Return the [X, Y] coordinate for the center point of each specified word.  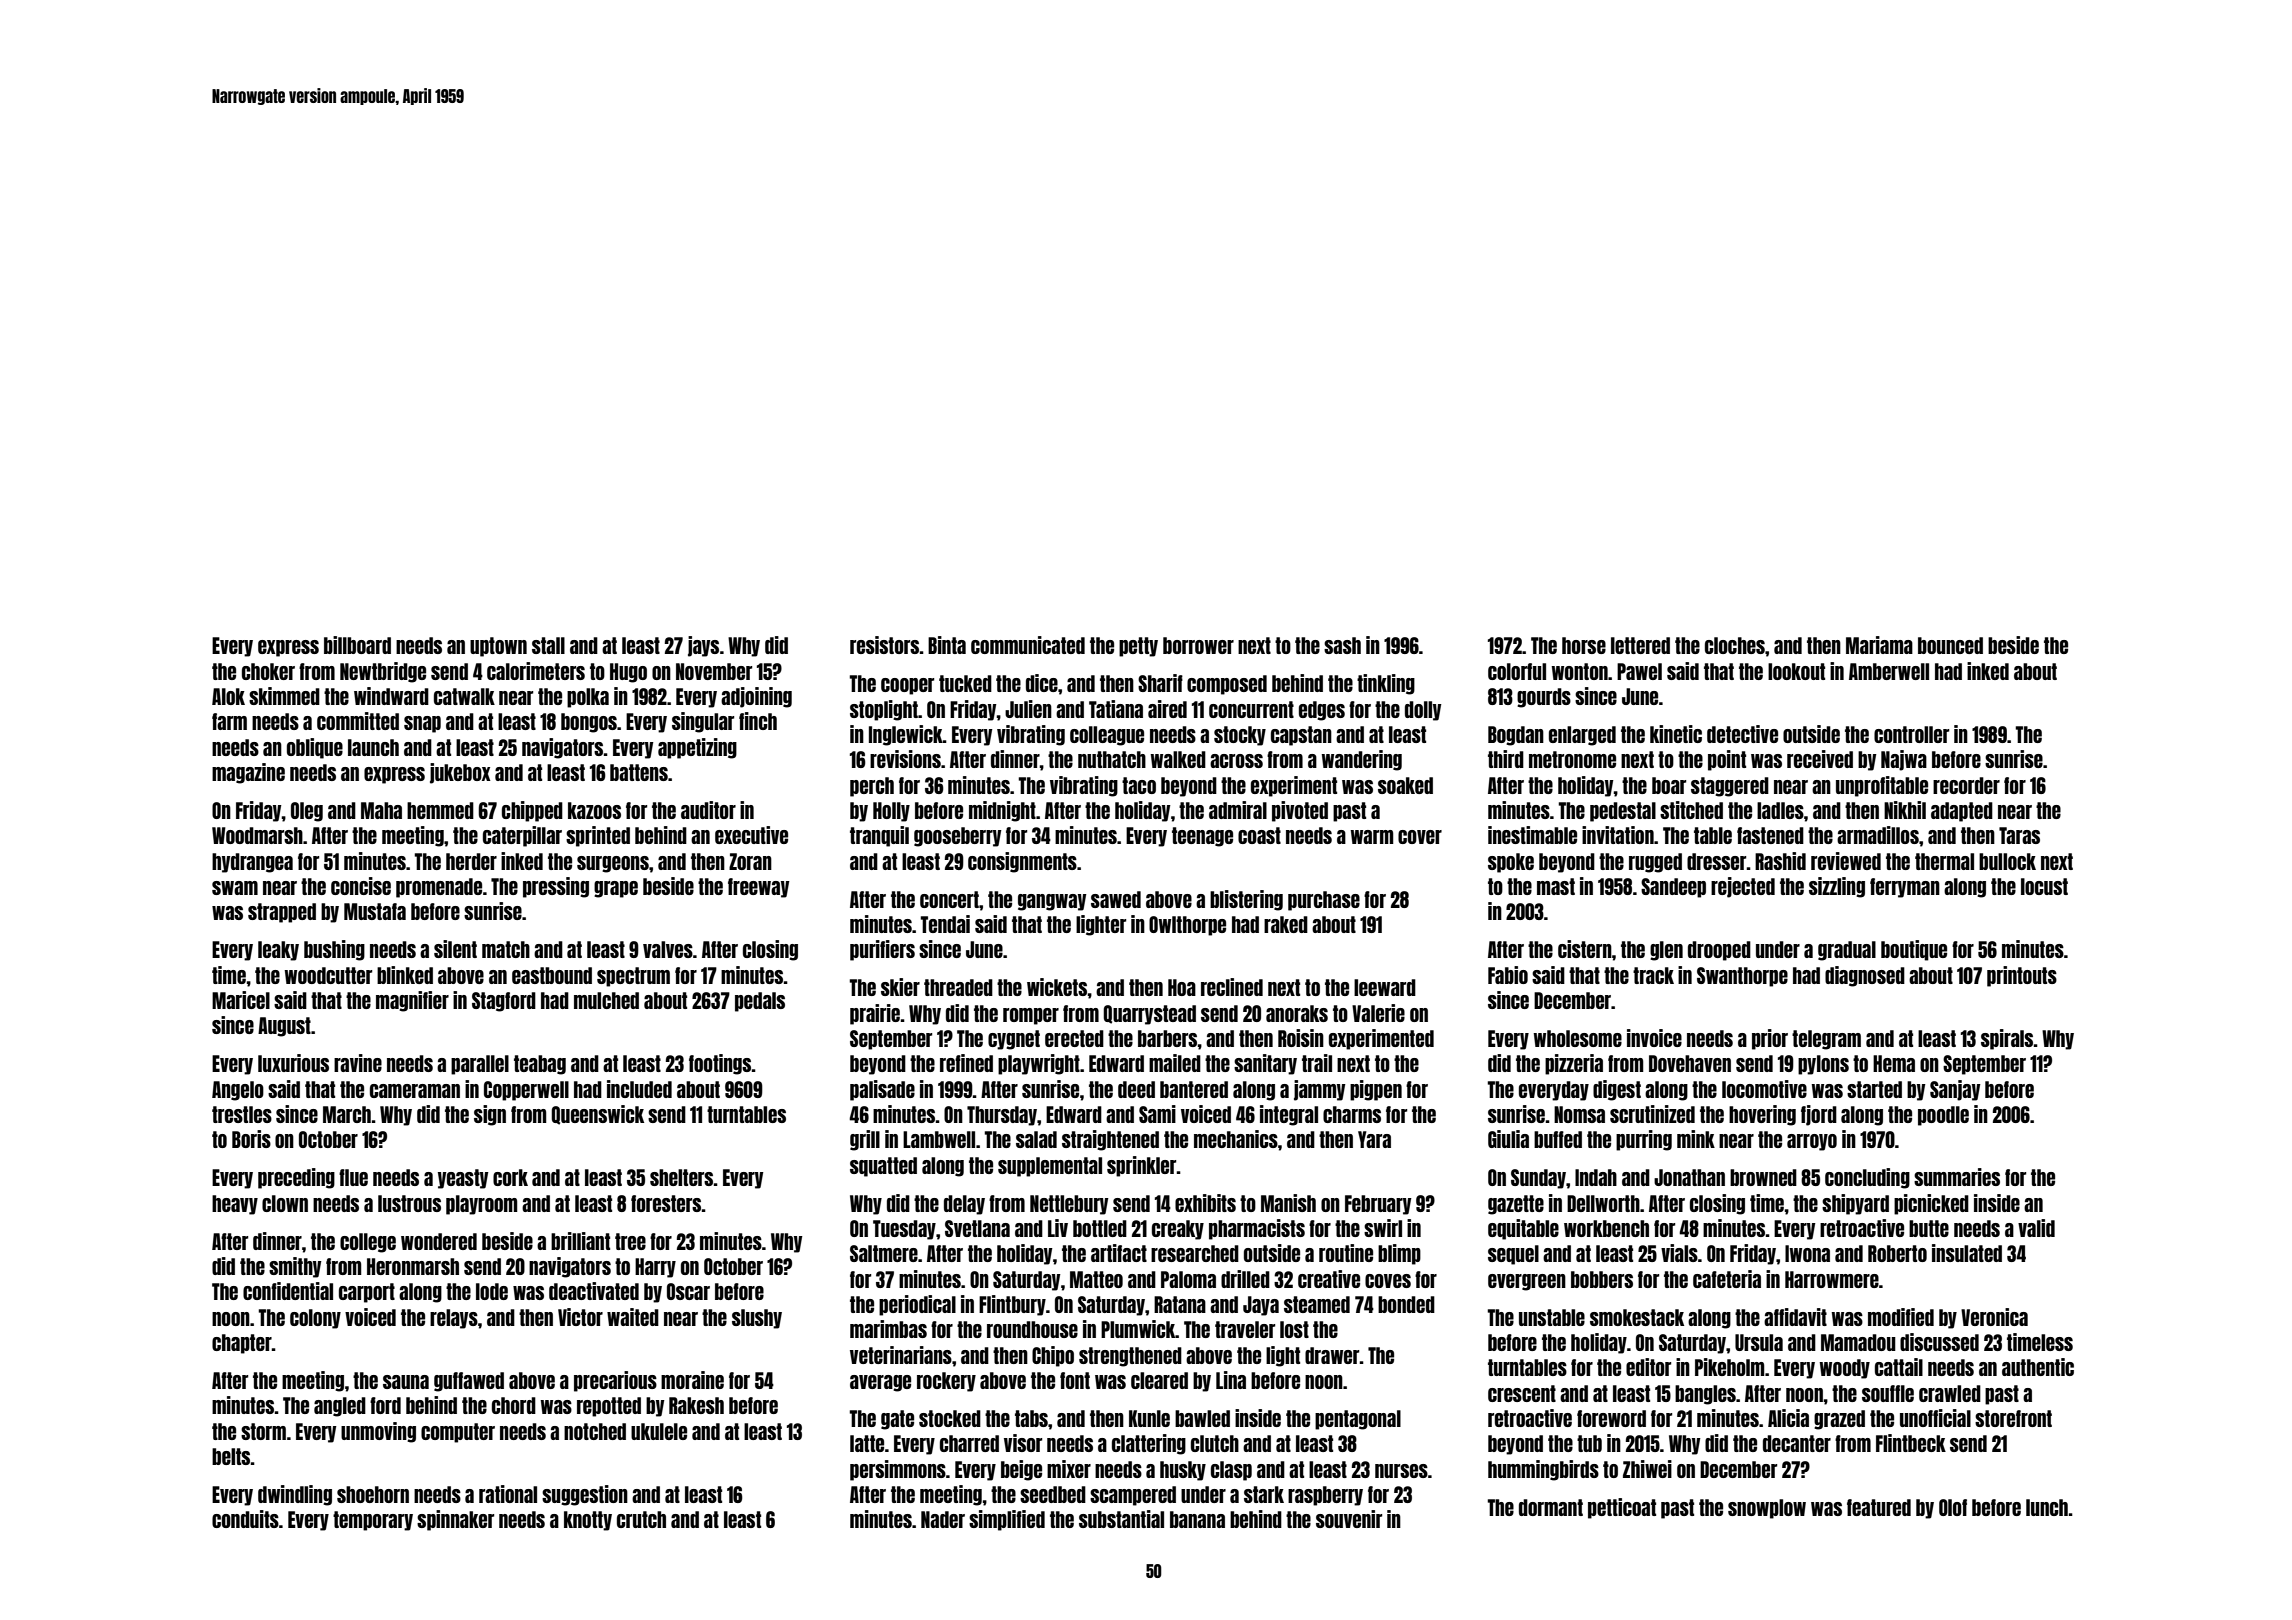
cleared [1159, 1380]
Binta [947, 645]
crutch [641, 1519]
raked [1286, 924]
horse [1584, 645]
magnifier [412, 1001]
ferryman [1905, 888]
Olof [1953, 1507]
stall [548, 645]
